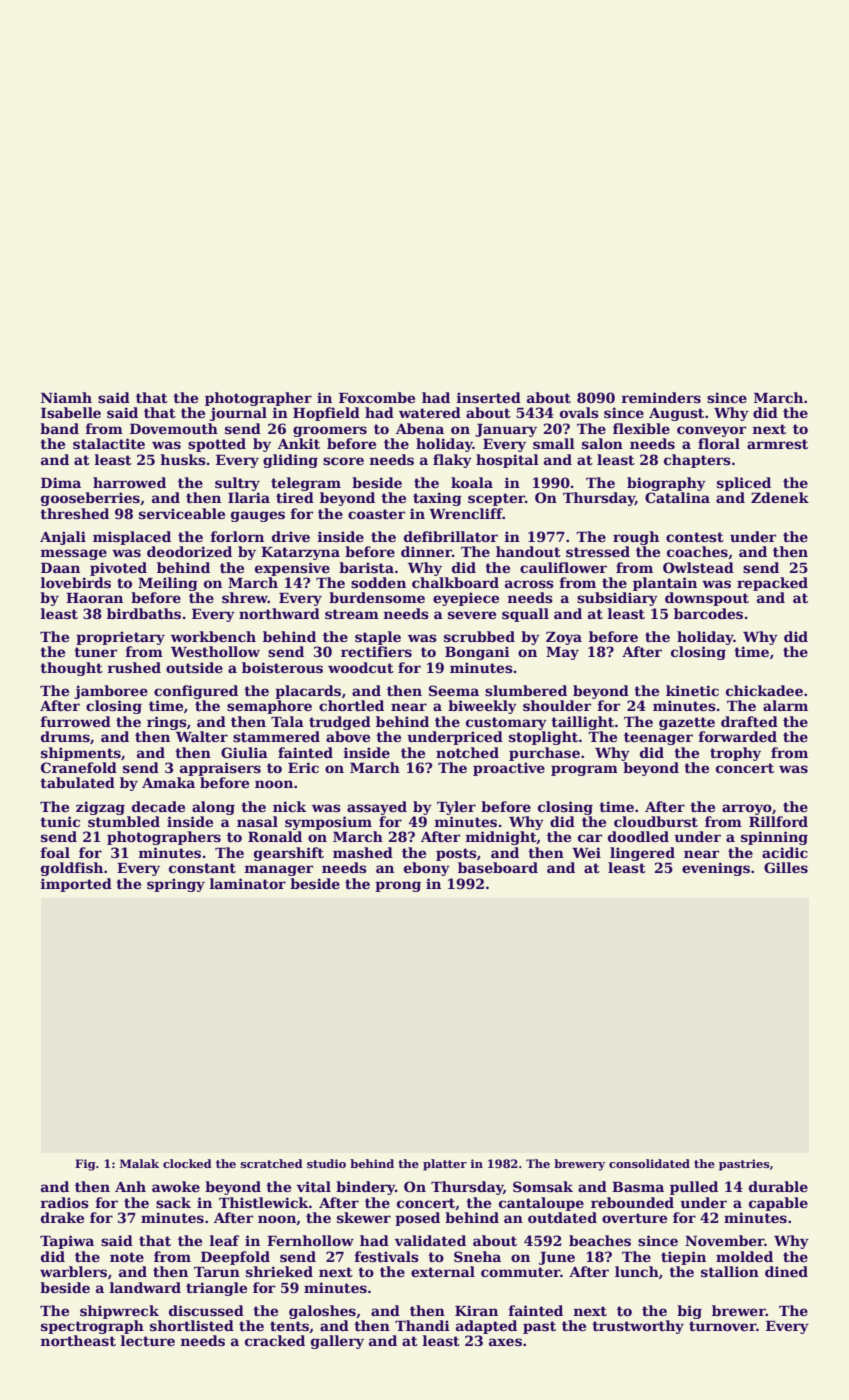 The image size is (849, 1400). What do you see at coordinates (772, 584) in the screenshot?
I see `repacked` at bounding box center [772, 584].
